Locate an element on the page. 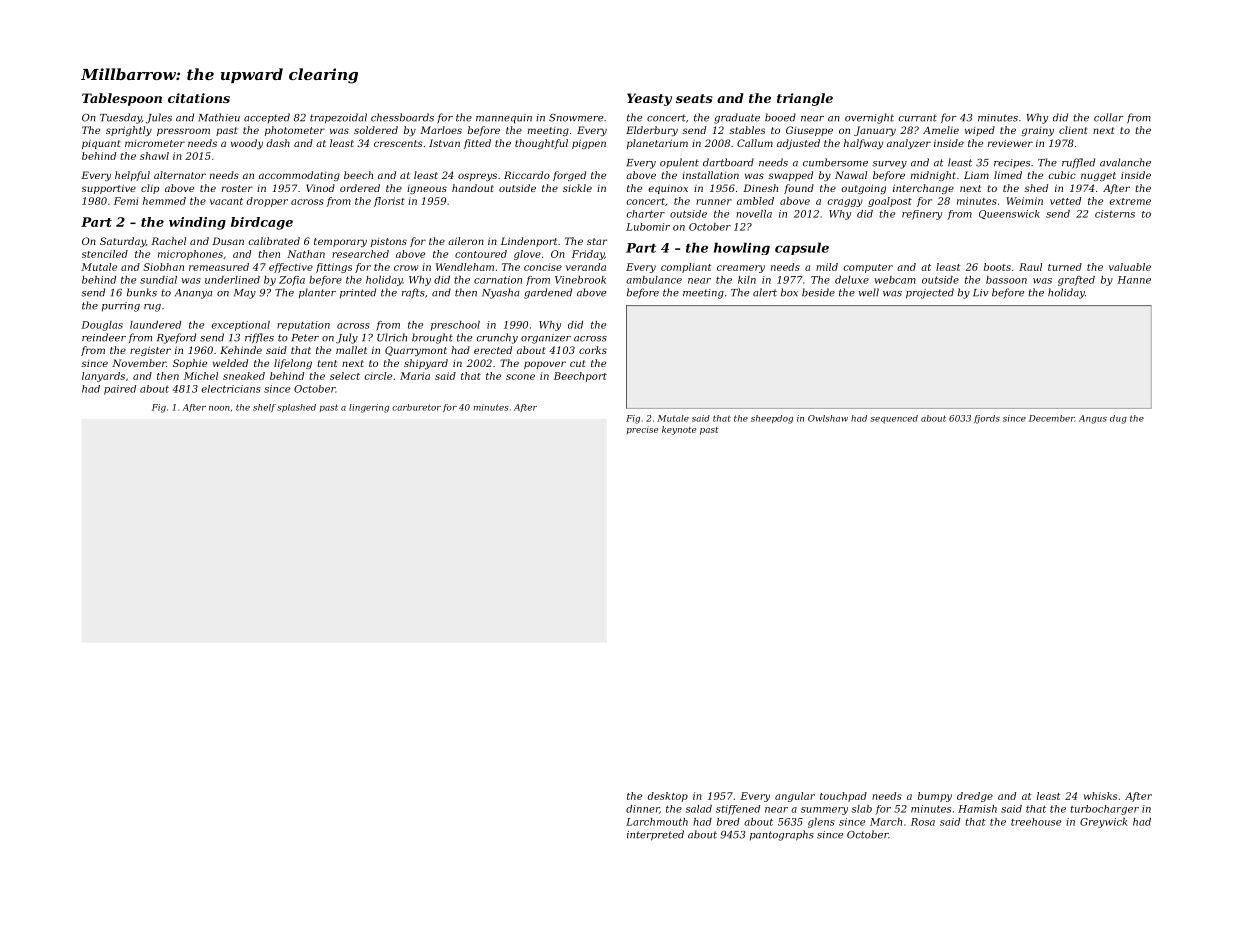  client is located at coordinates (1073, 130).
